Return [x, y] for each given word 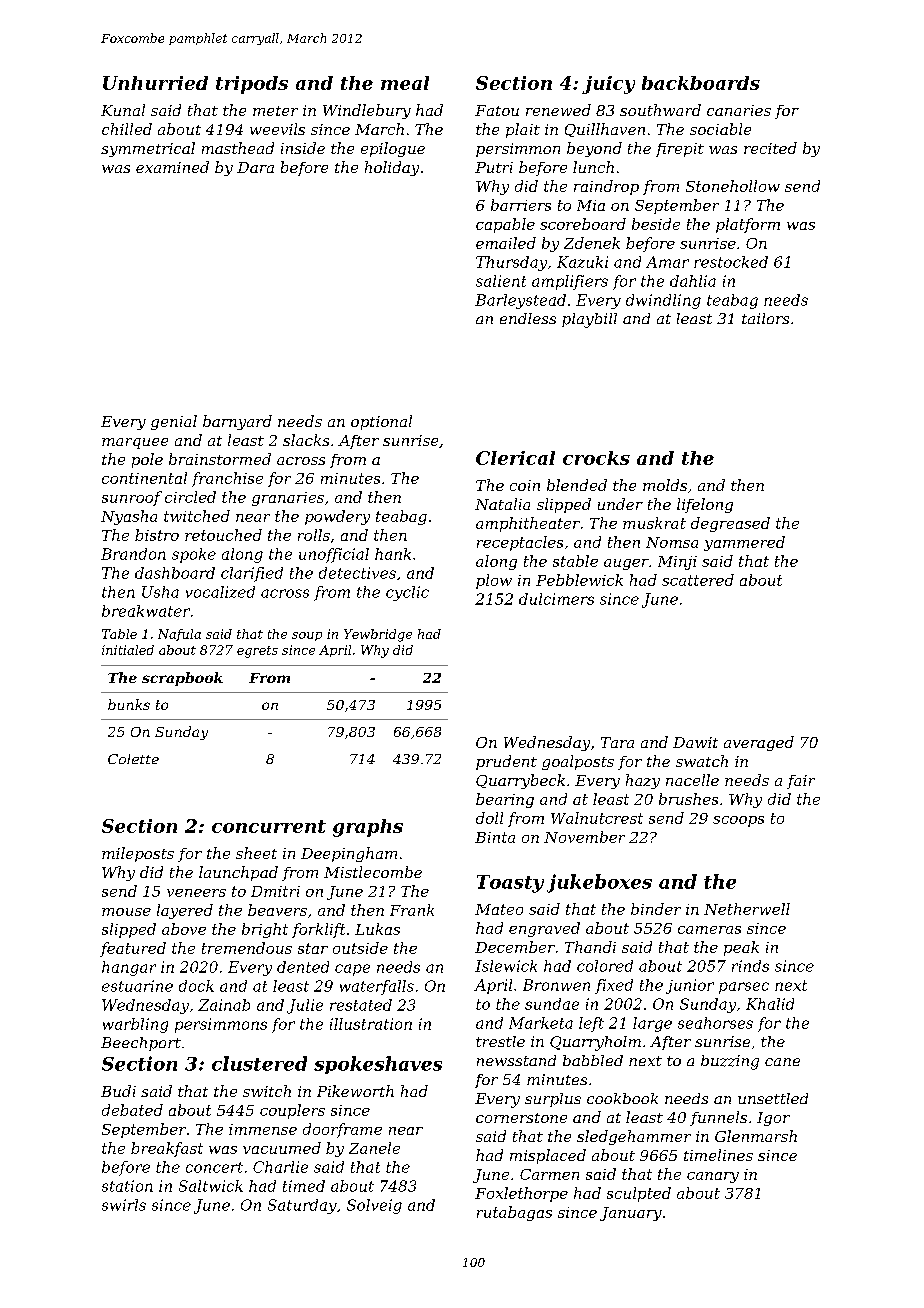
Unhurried [155, 83]
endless [528, 318]
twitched [197, 516]
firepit [680, 150]
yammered [744, 543]
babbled [593, 1060]
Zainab [224, 1005]
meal [405, 83]
